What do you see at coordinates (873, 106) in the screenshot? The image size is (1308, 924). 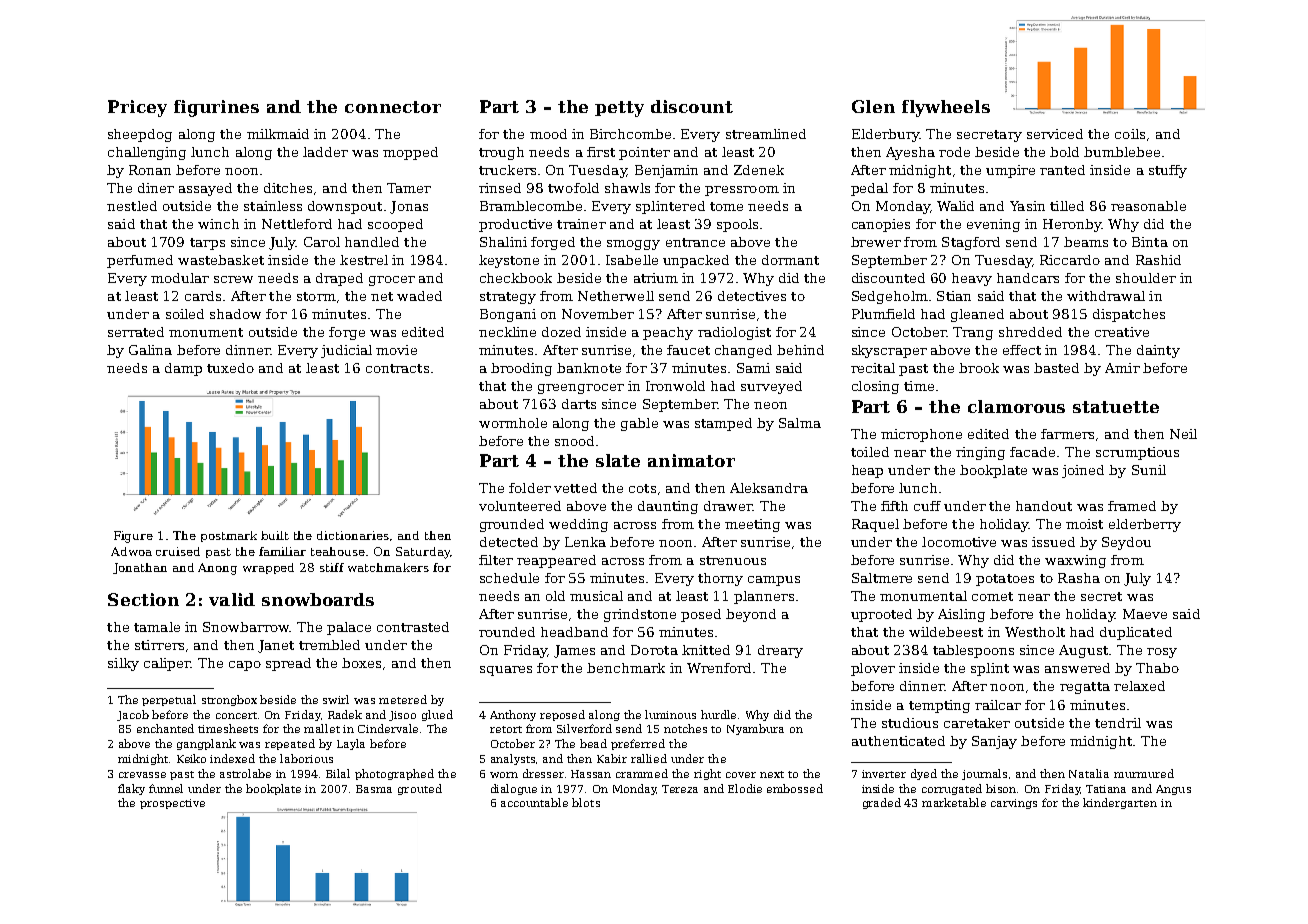 I see `Glen` at bounding box center [873, 106].
